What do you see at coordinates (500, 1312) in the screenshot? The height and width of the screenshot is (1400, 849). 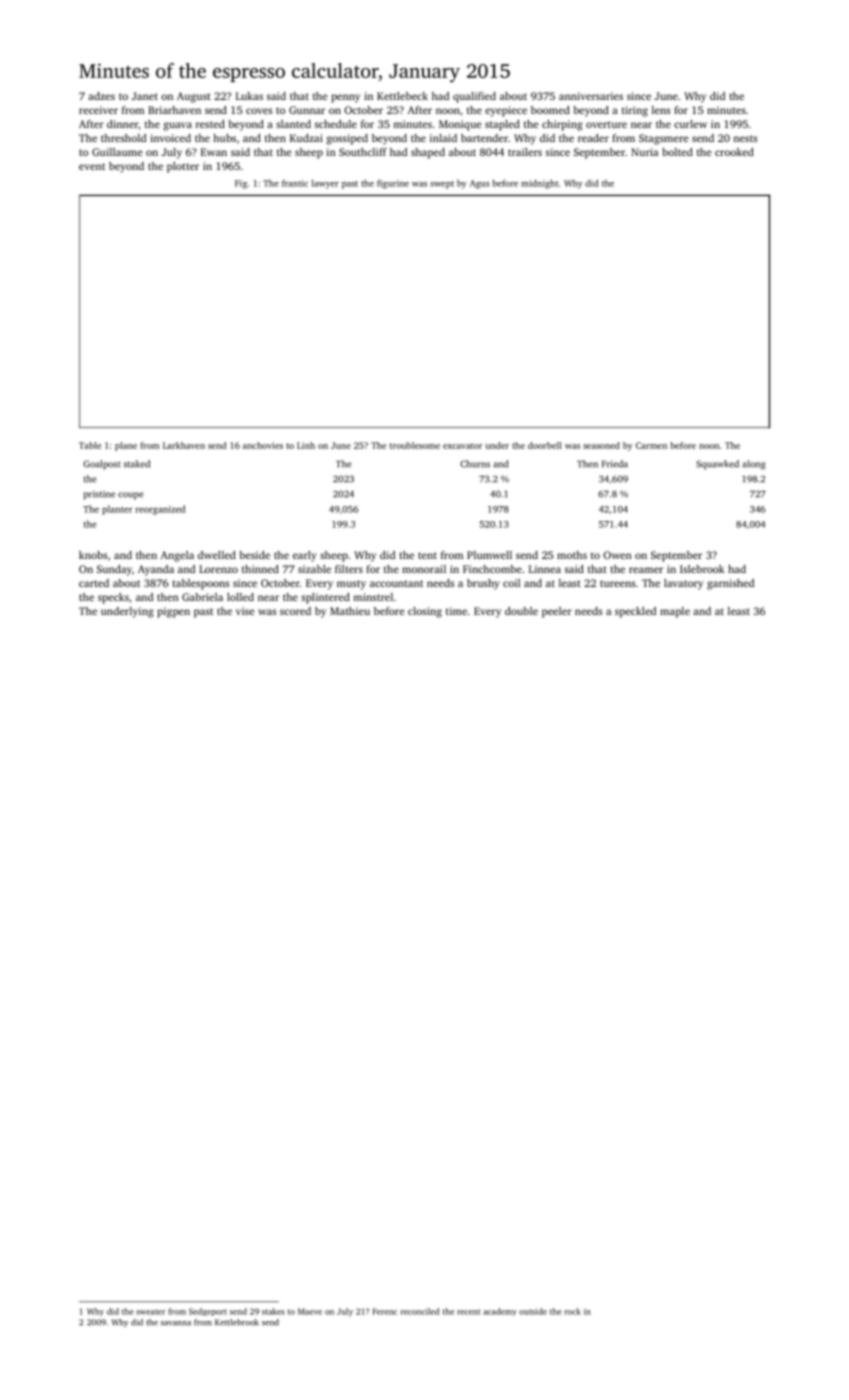 I see `academy` at bounding box center [500, 1312].
